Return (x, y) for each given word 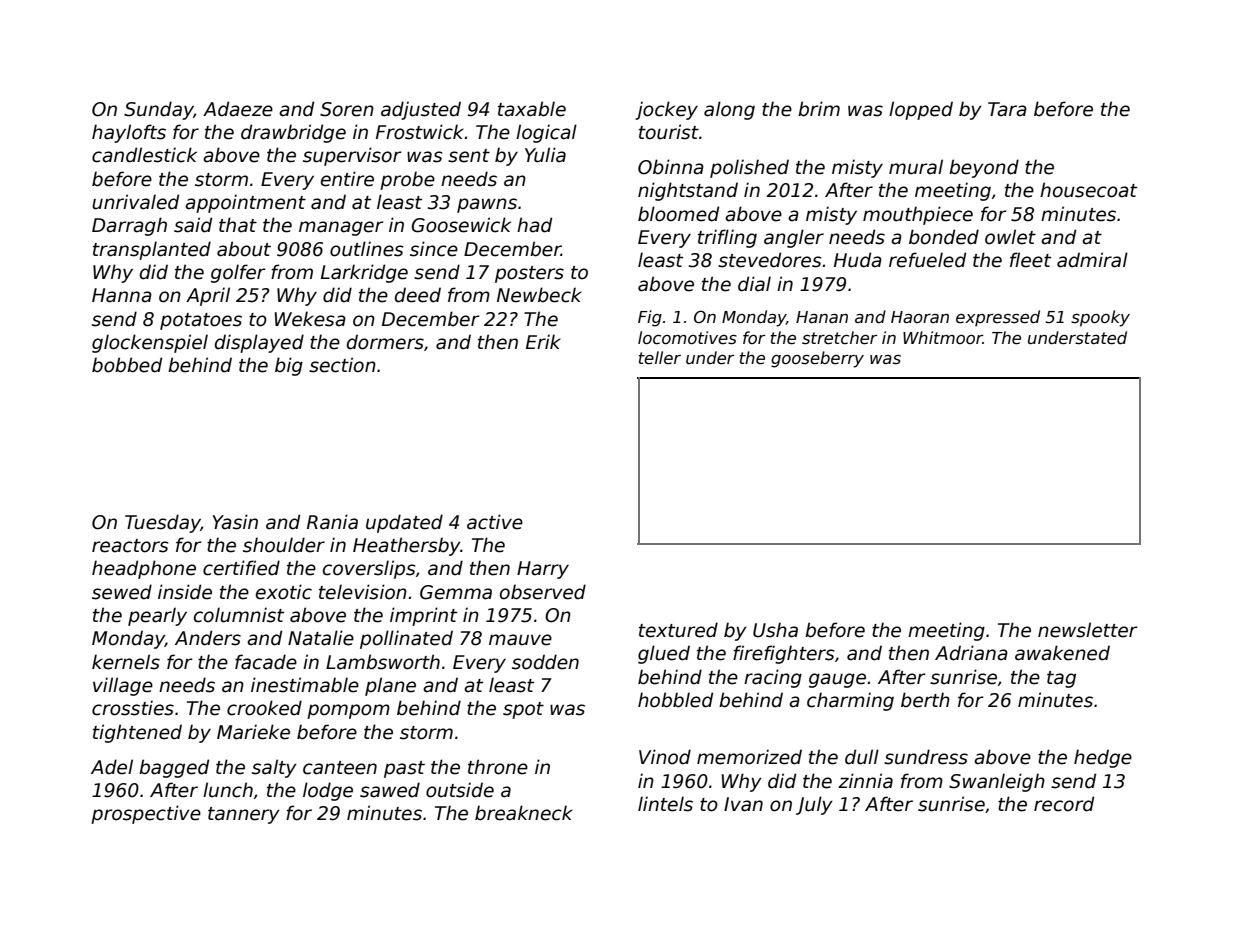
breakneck (524, 813)
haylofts (129, 133)
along (729, 110)
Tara (1007, 109)
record (1064, 804)
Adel (112, 767)
